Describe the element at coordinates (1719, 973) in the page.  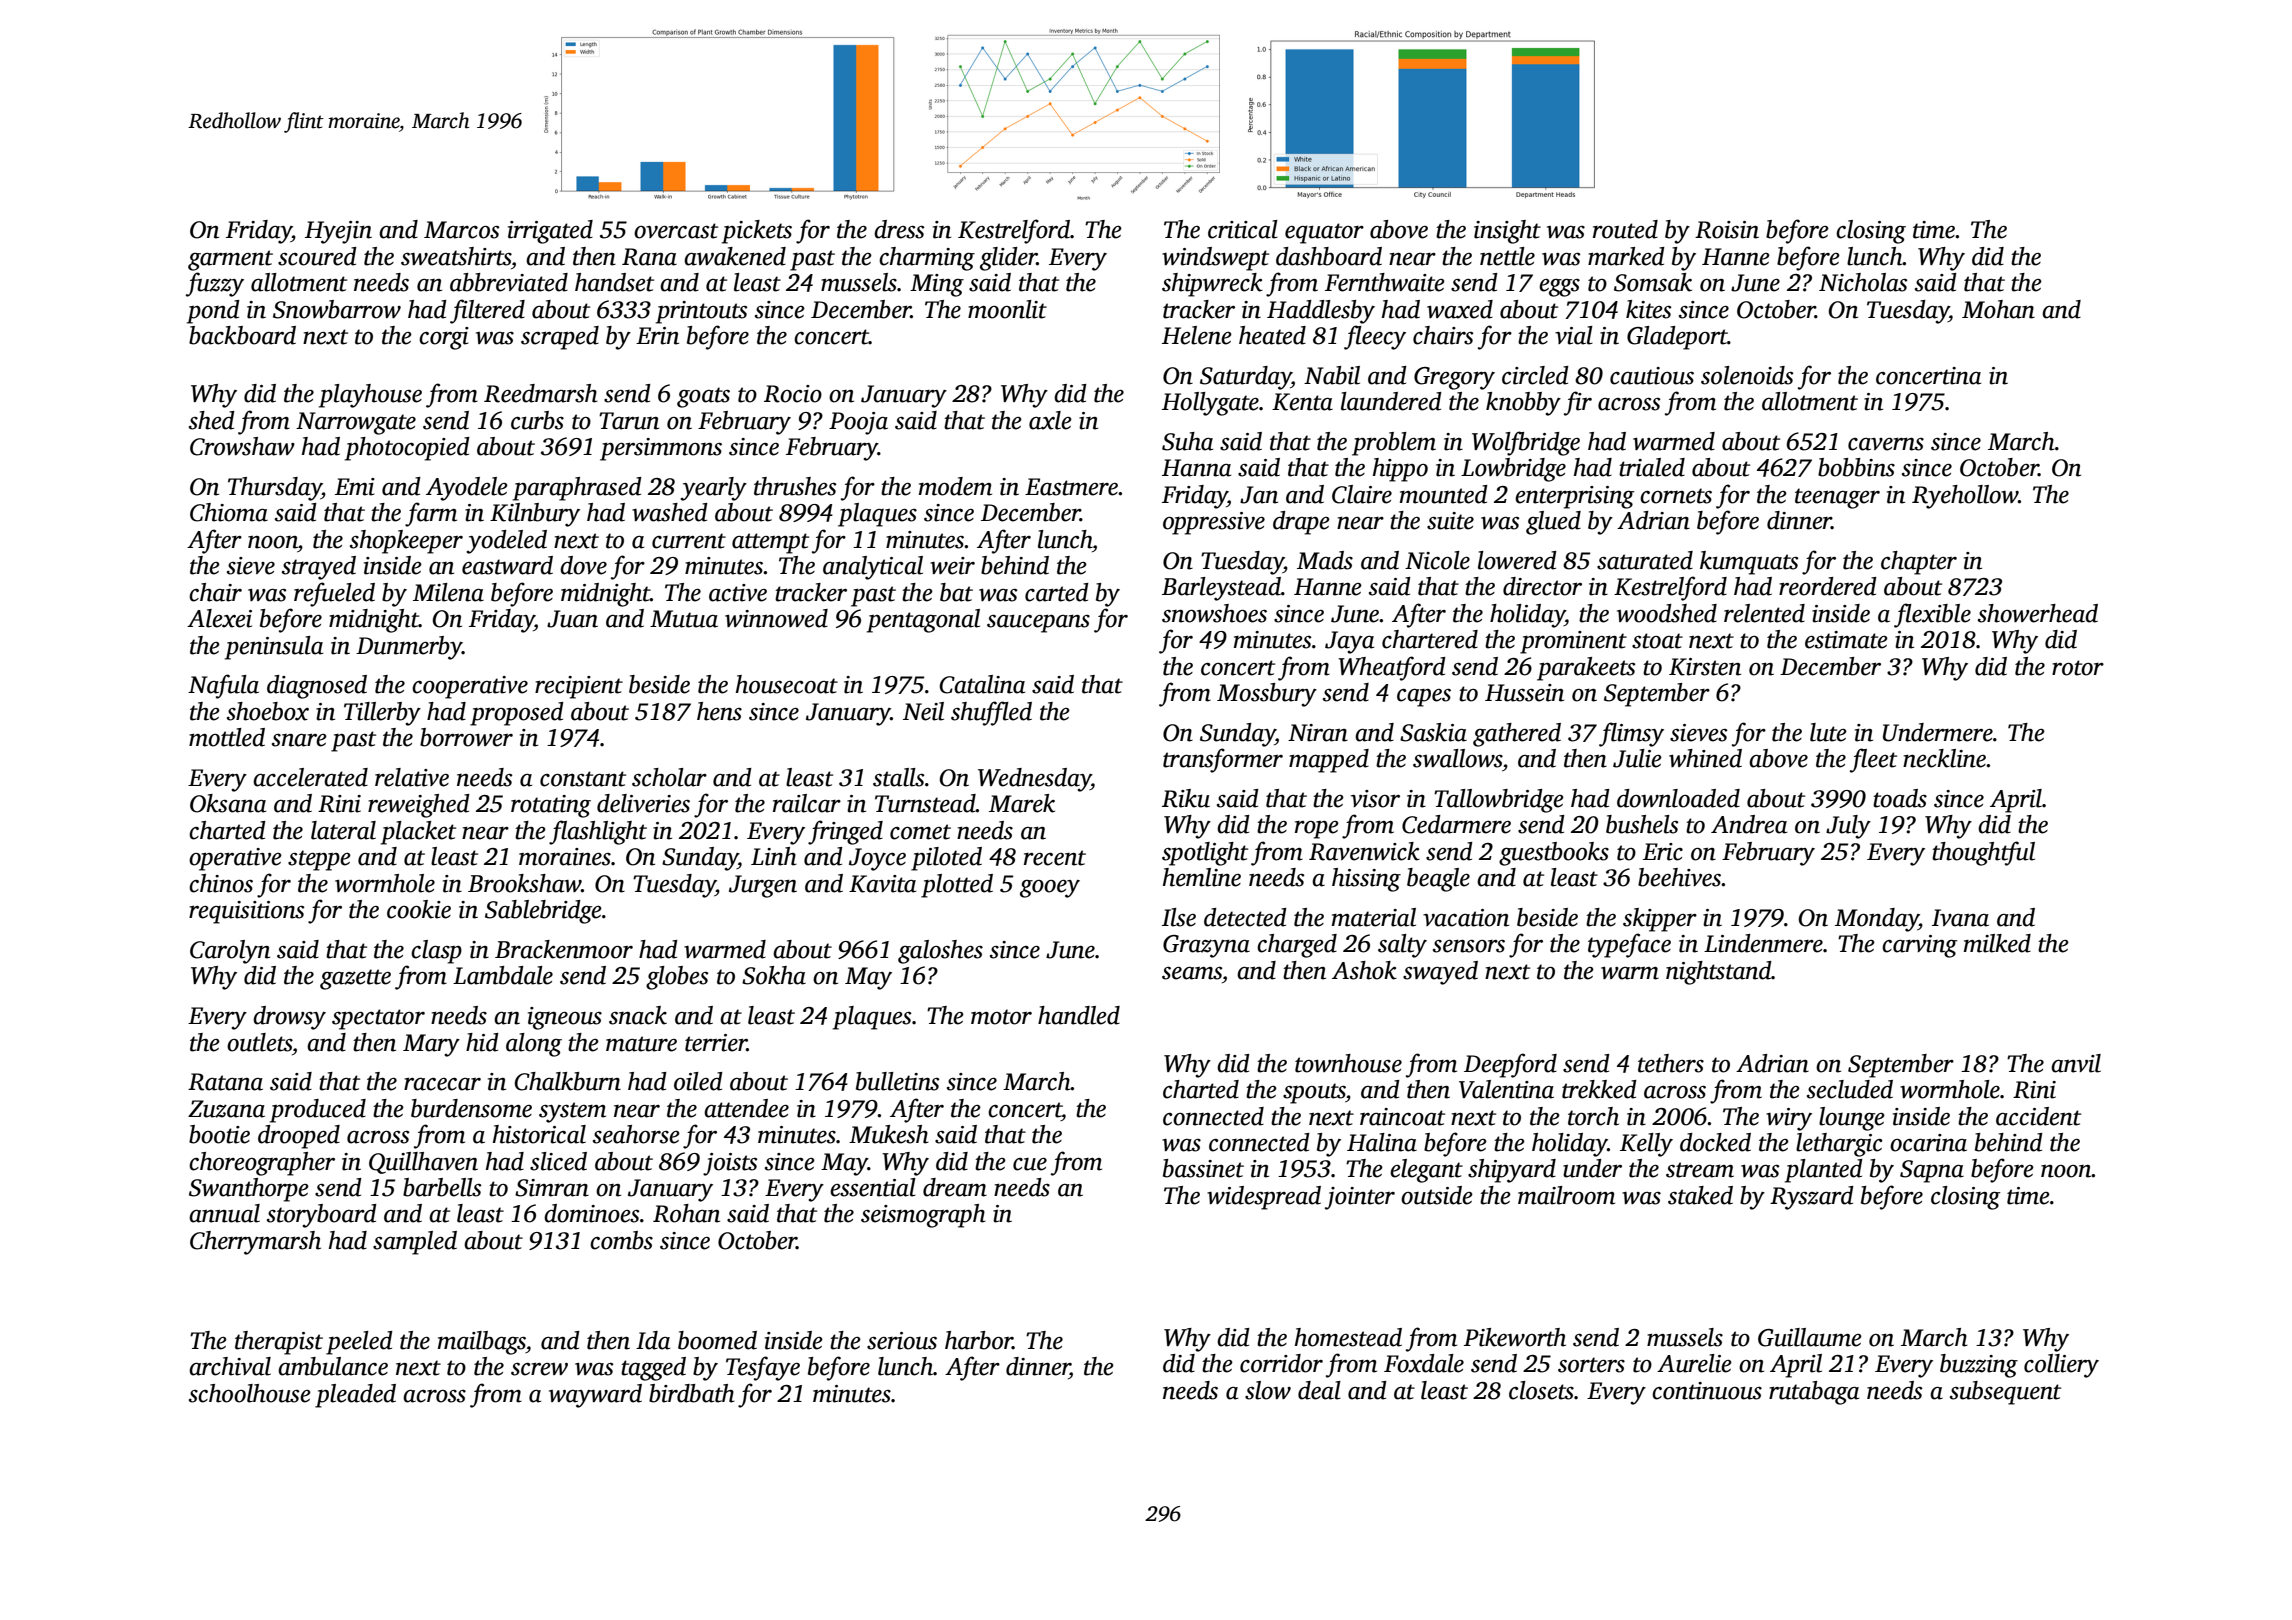
I see `nightstand` at that location.
